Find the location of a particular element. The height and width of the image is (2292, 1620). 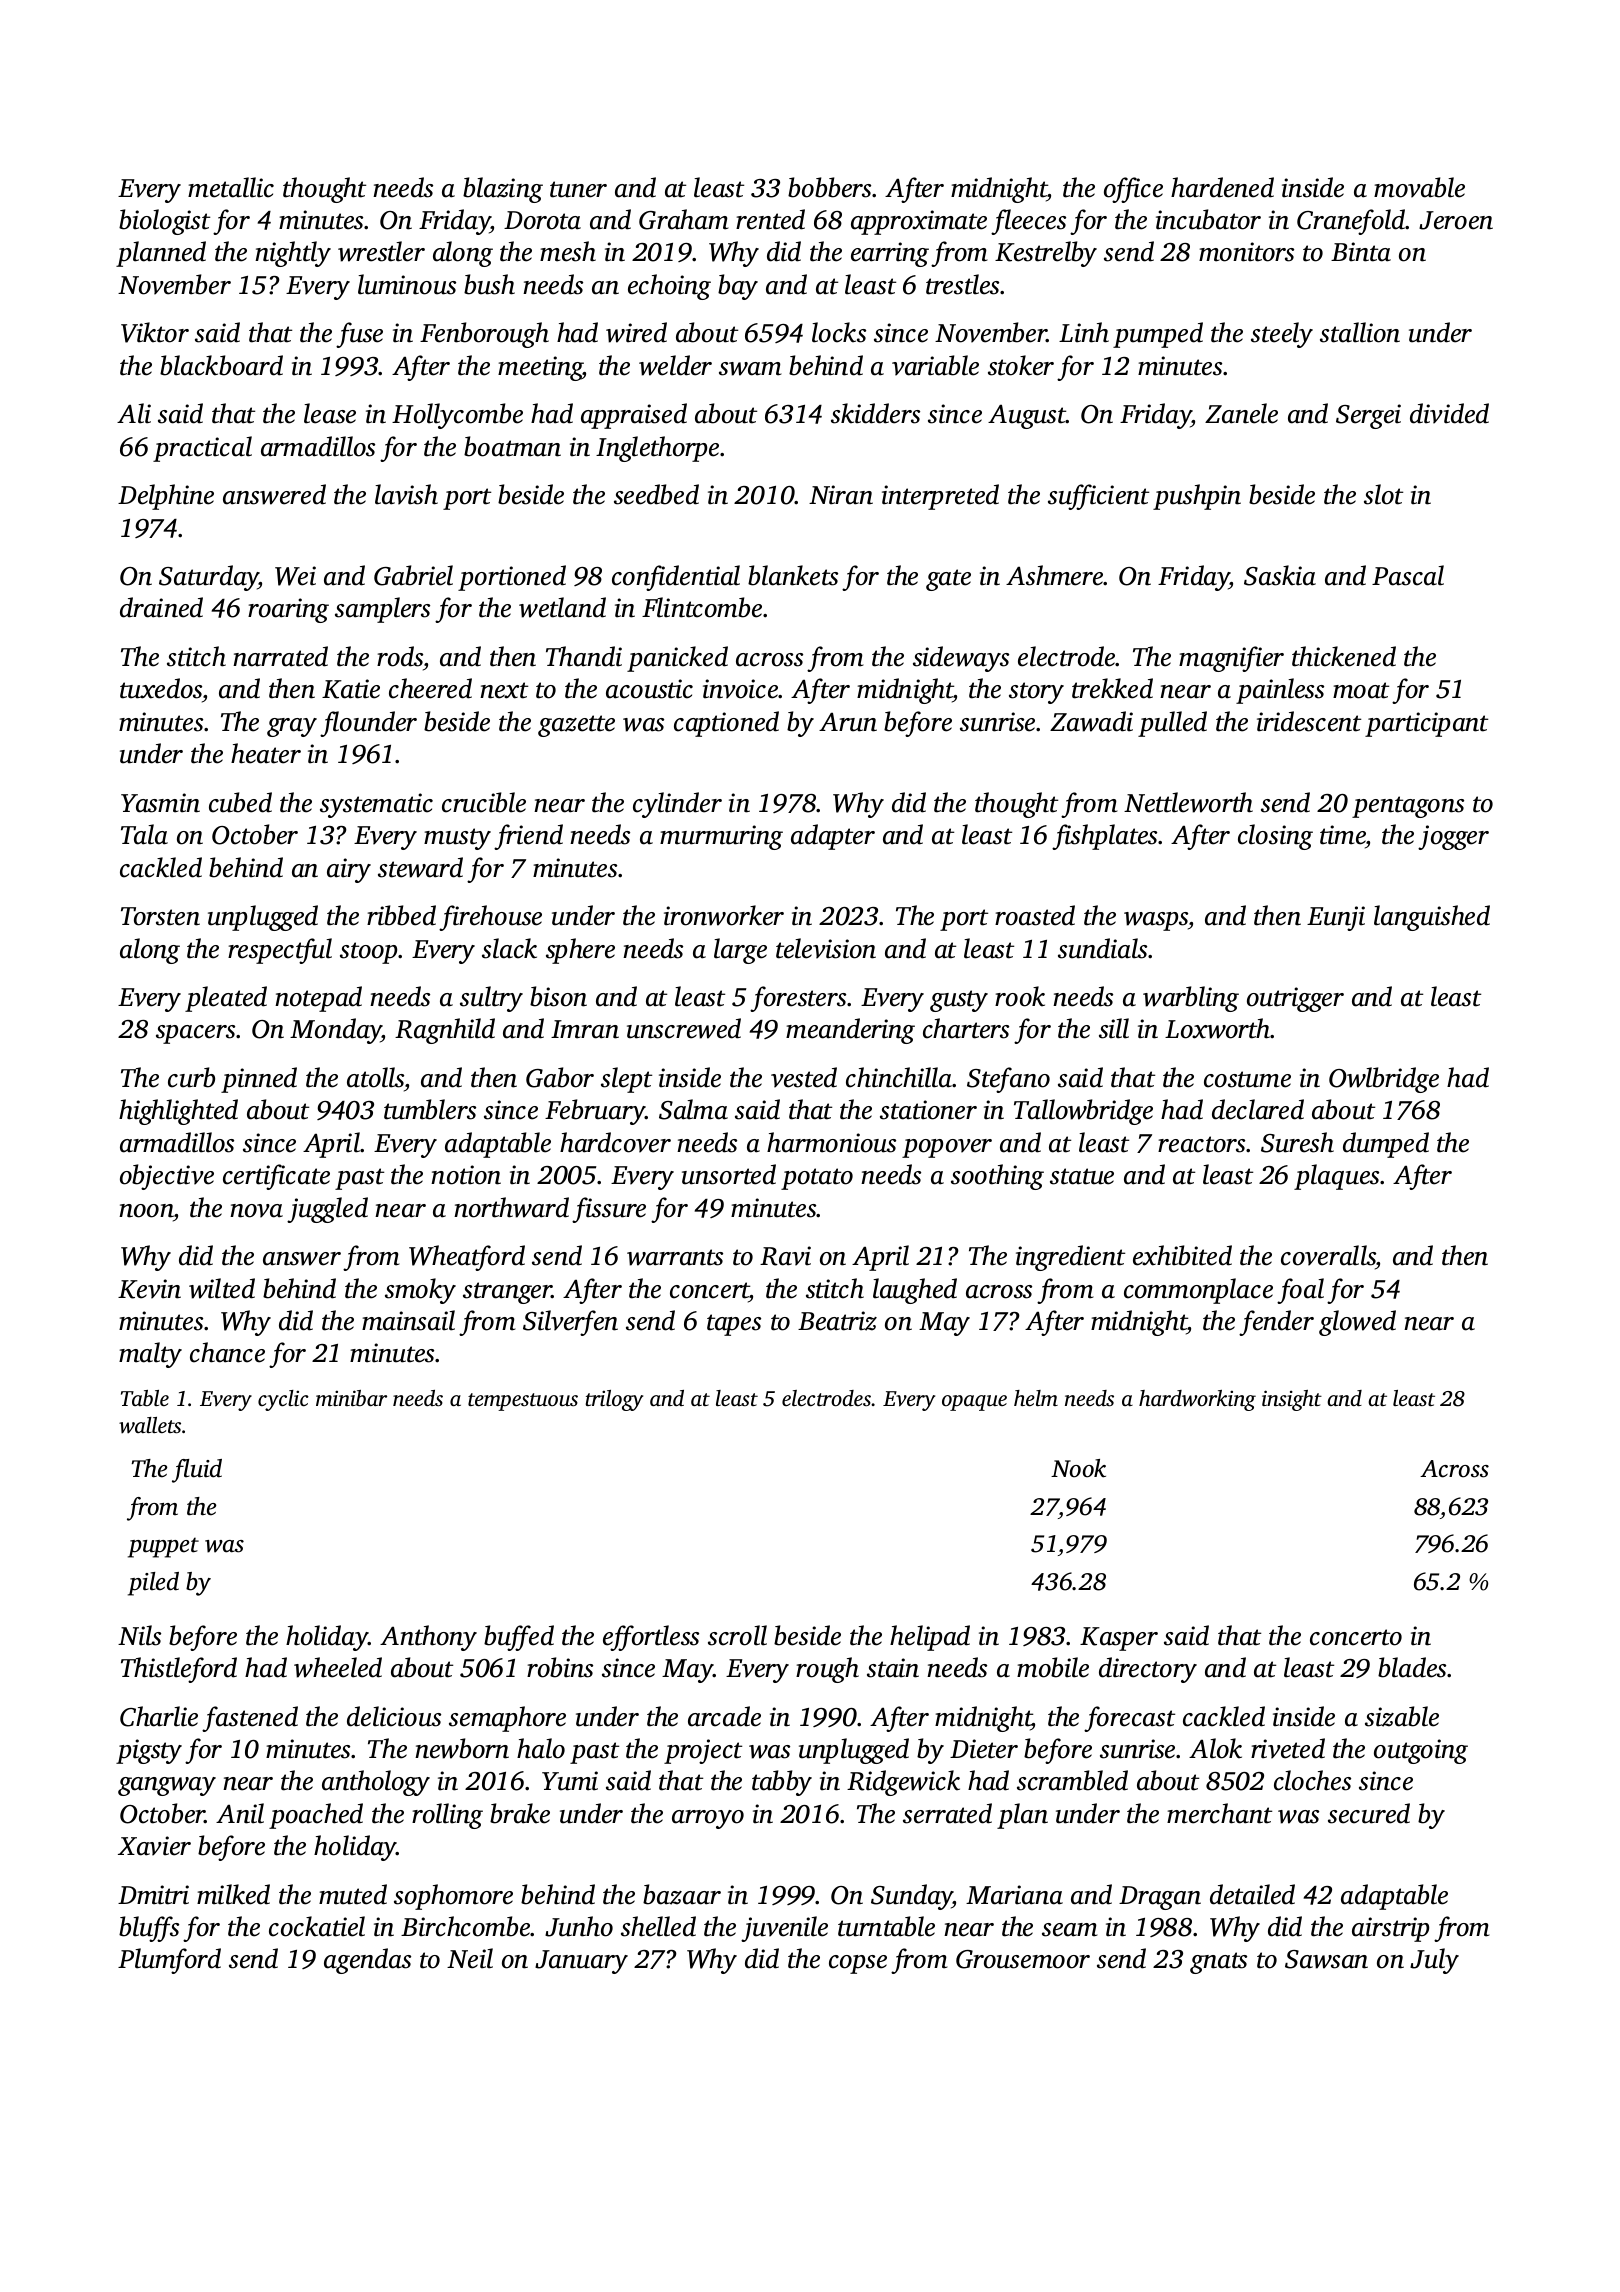

Linh is located at coordinates (1084, 332).
